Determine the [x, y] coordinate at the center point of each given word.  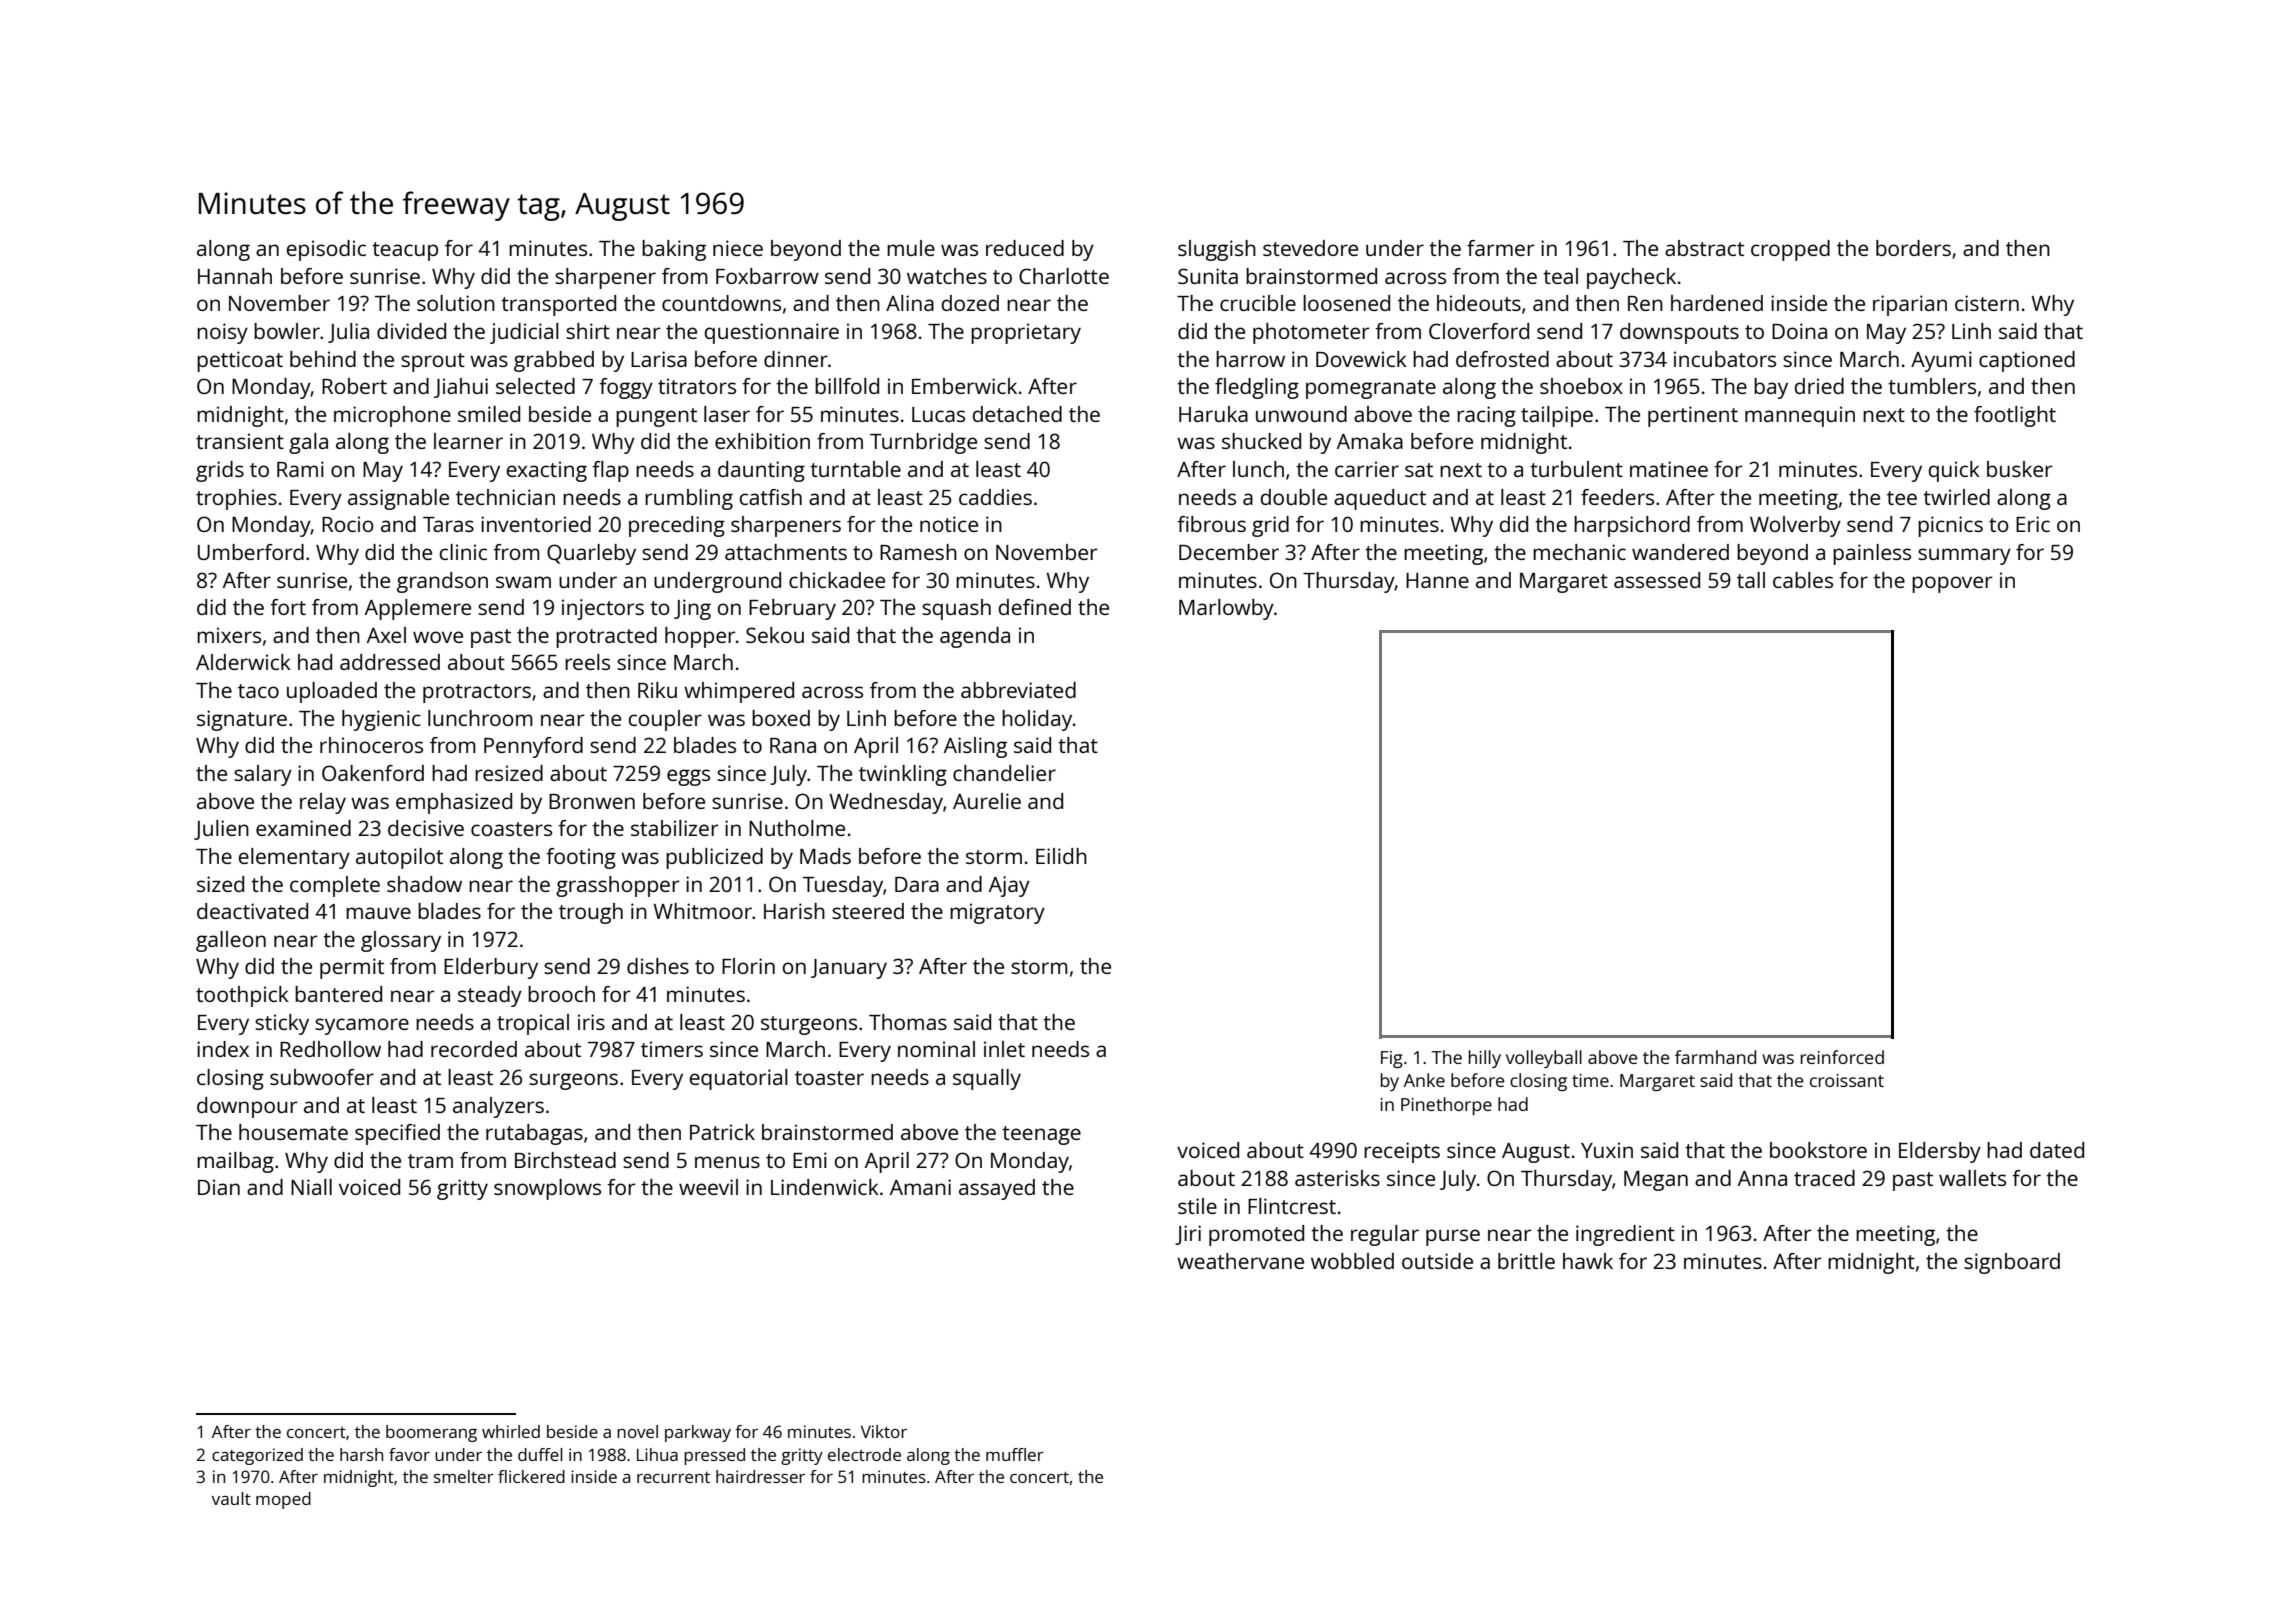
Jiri [1188, 1235]
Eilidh [1061, 856]
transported [558, 305]
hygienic [381, 720]
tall [1751, 580]
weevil [708, 1187]
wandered [1680, 552]
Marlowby [1226, 609]
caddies [995, 497]
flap [610, 471]
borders [1913, 248]
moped [283, 1500]
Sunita [1208, 276]
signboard [2012, 1263]
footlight [2015, 416]
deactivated [252, 911]
